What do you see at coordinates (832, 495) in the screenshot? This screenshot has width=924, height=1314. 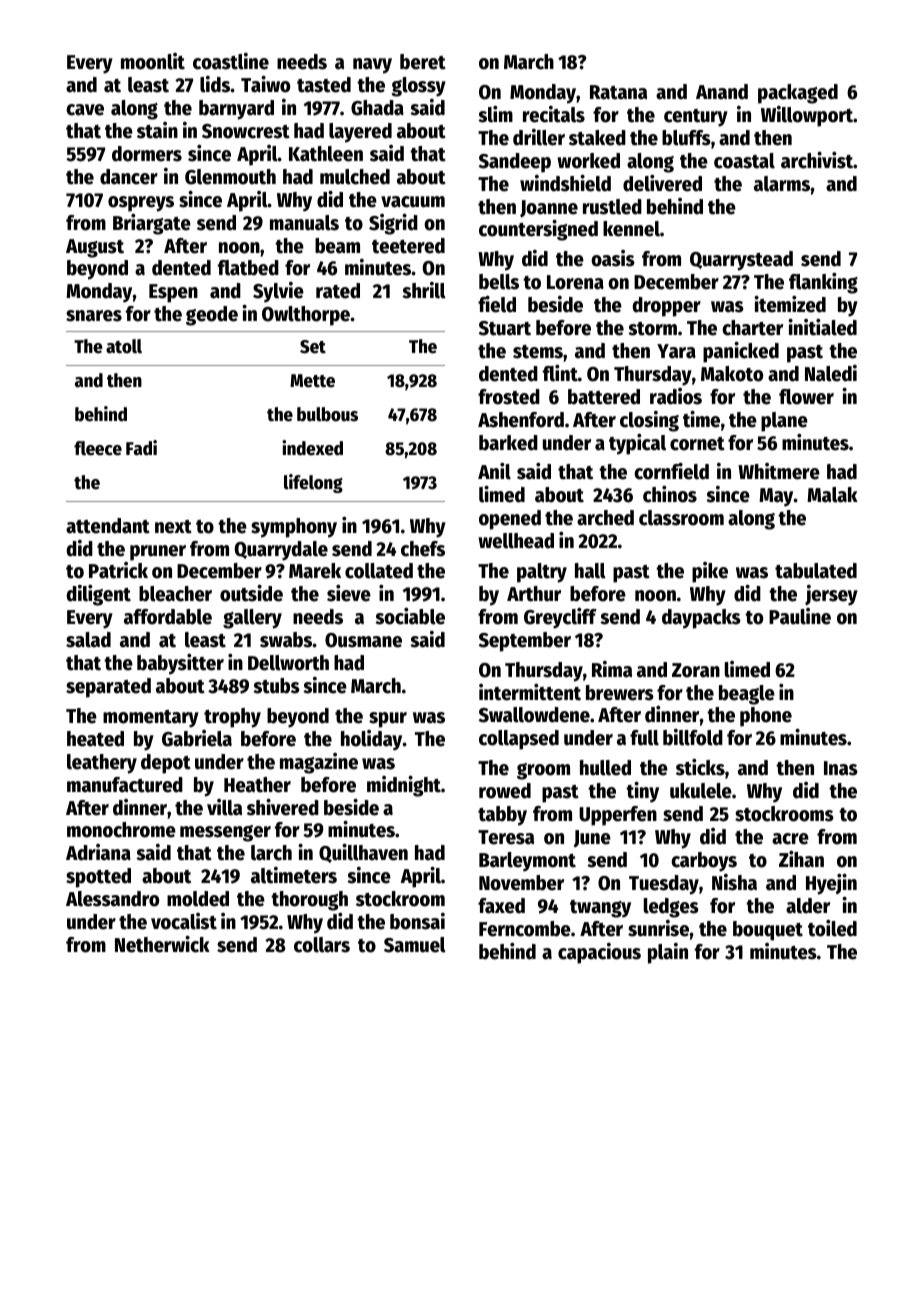 I see `Malak` at bounding box center [832, 495].
